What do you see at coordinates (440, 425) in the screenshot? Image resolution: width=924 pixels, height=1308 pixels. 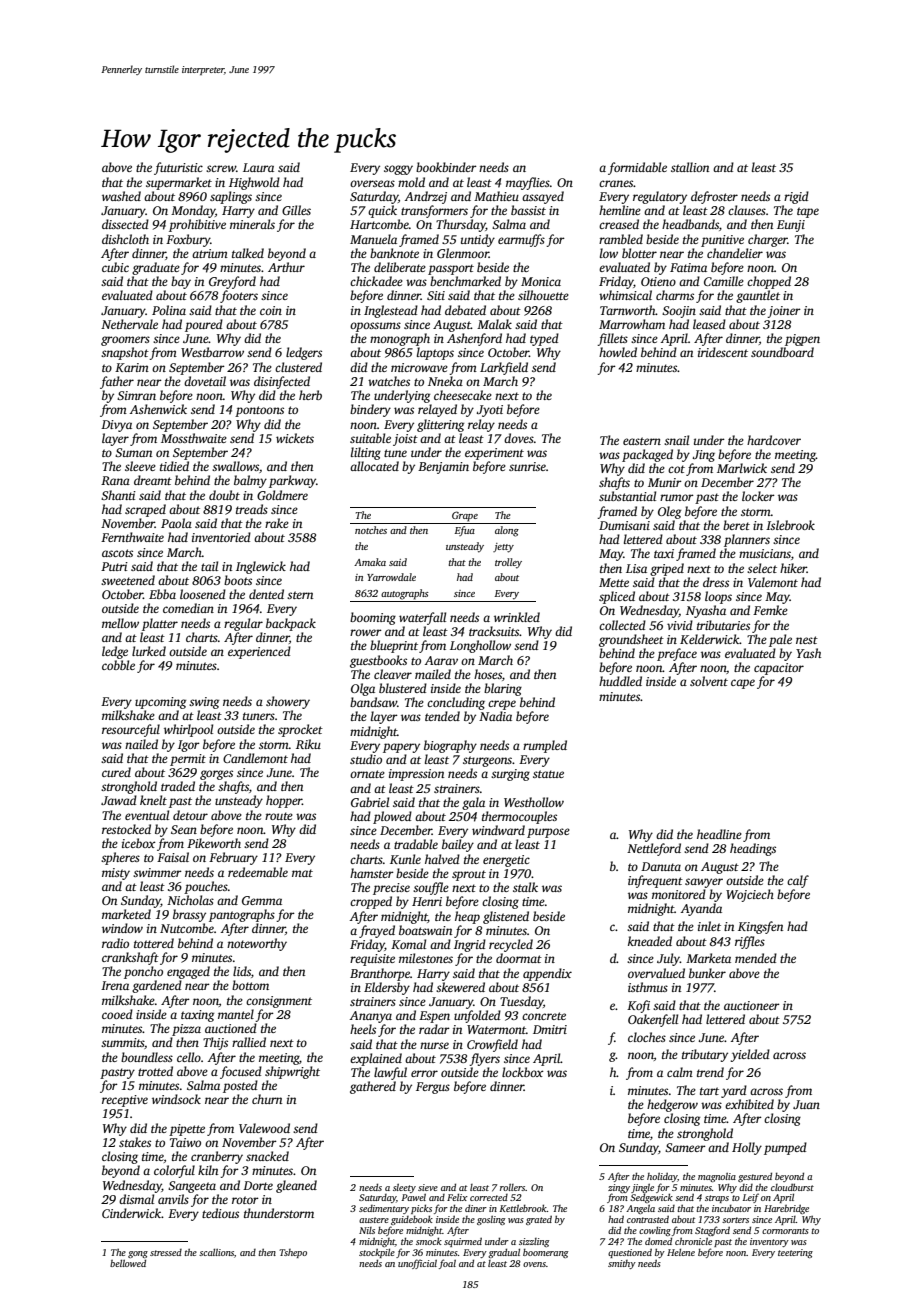 I see `glittering` at bounding box center [440, 425].
